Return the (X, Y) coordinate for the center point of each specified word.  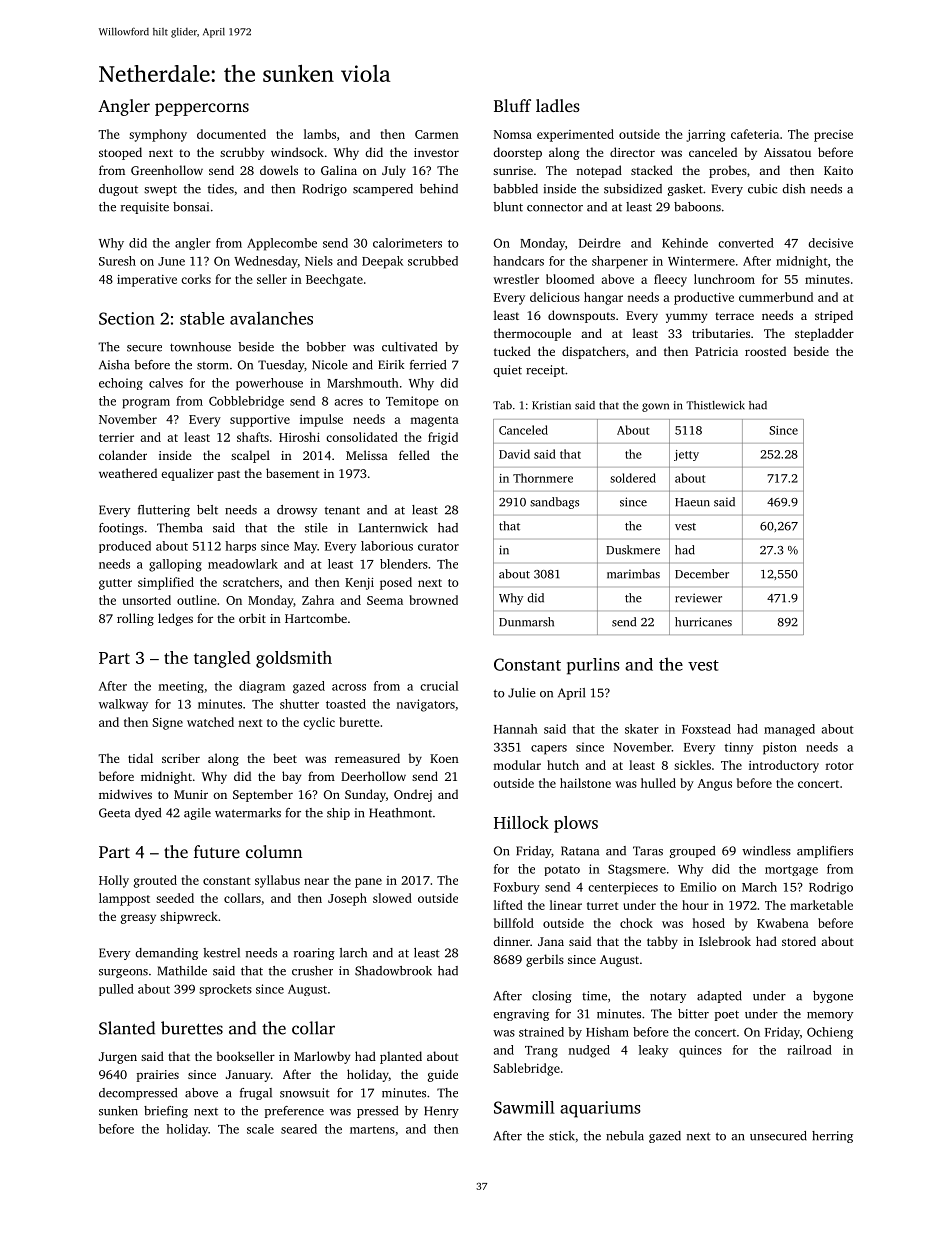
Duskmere (633, 550)
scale (260, 1129)
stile (316, 528)
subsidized (633, 189)
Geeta (114, 813)
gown (655, 407)
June (171, 261)
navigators (425, 705)
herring (832, 1137)
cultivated (409, 347)
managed (789, 730)
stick (562, 1136)
